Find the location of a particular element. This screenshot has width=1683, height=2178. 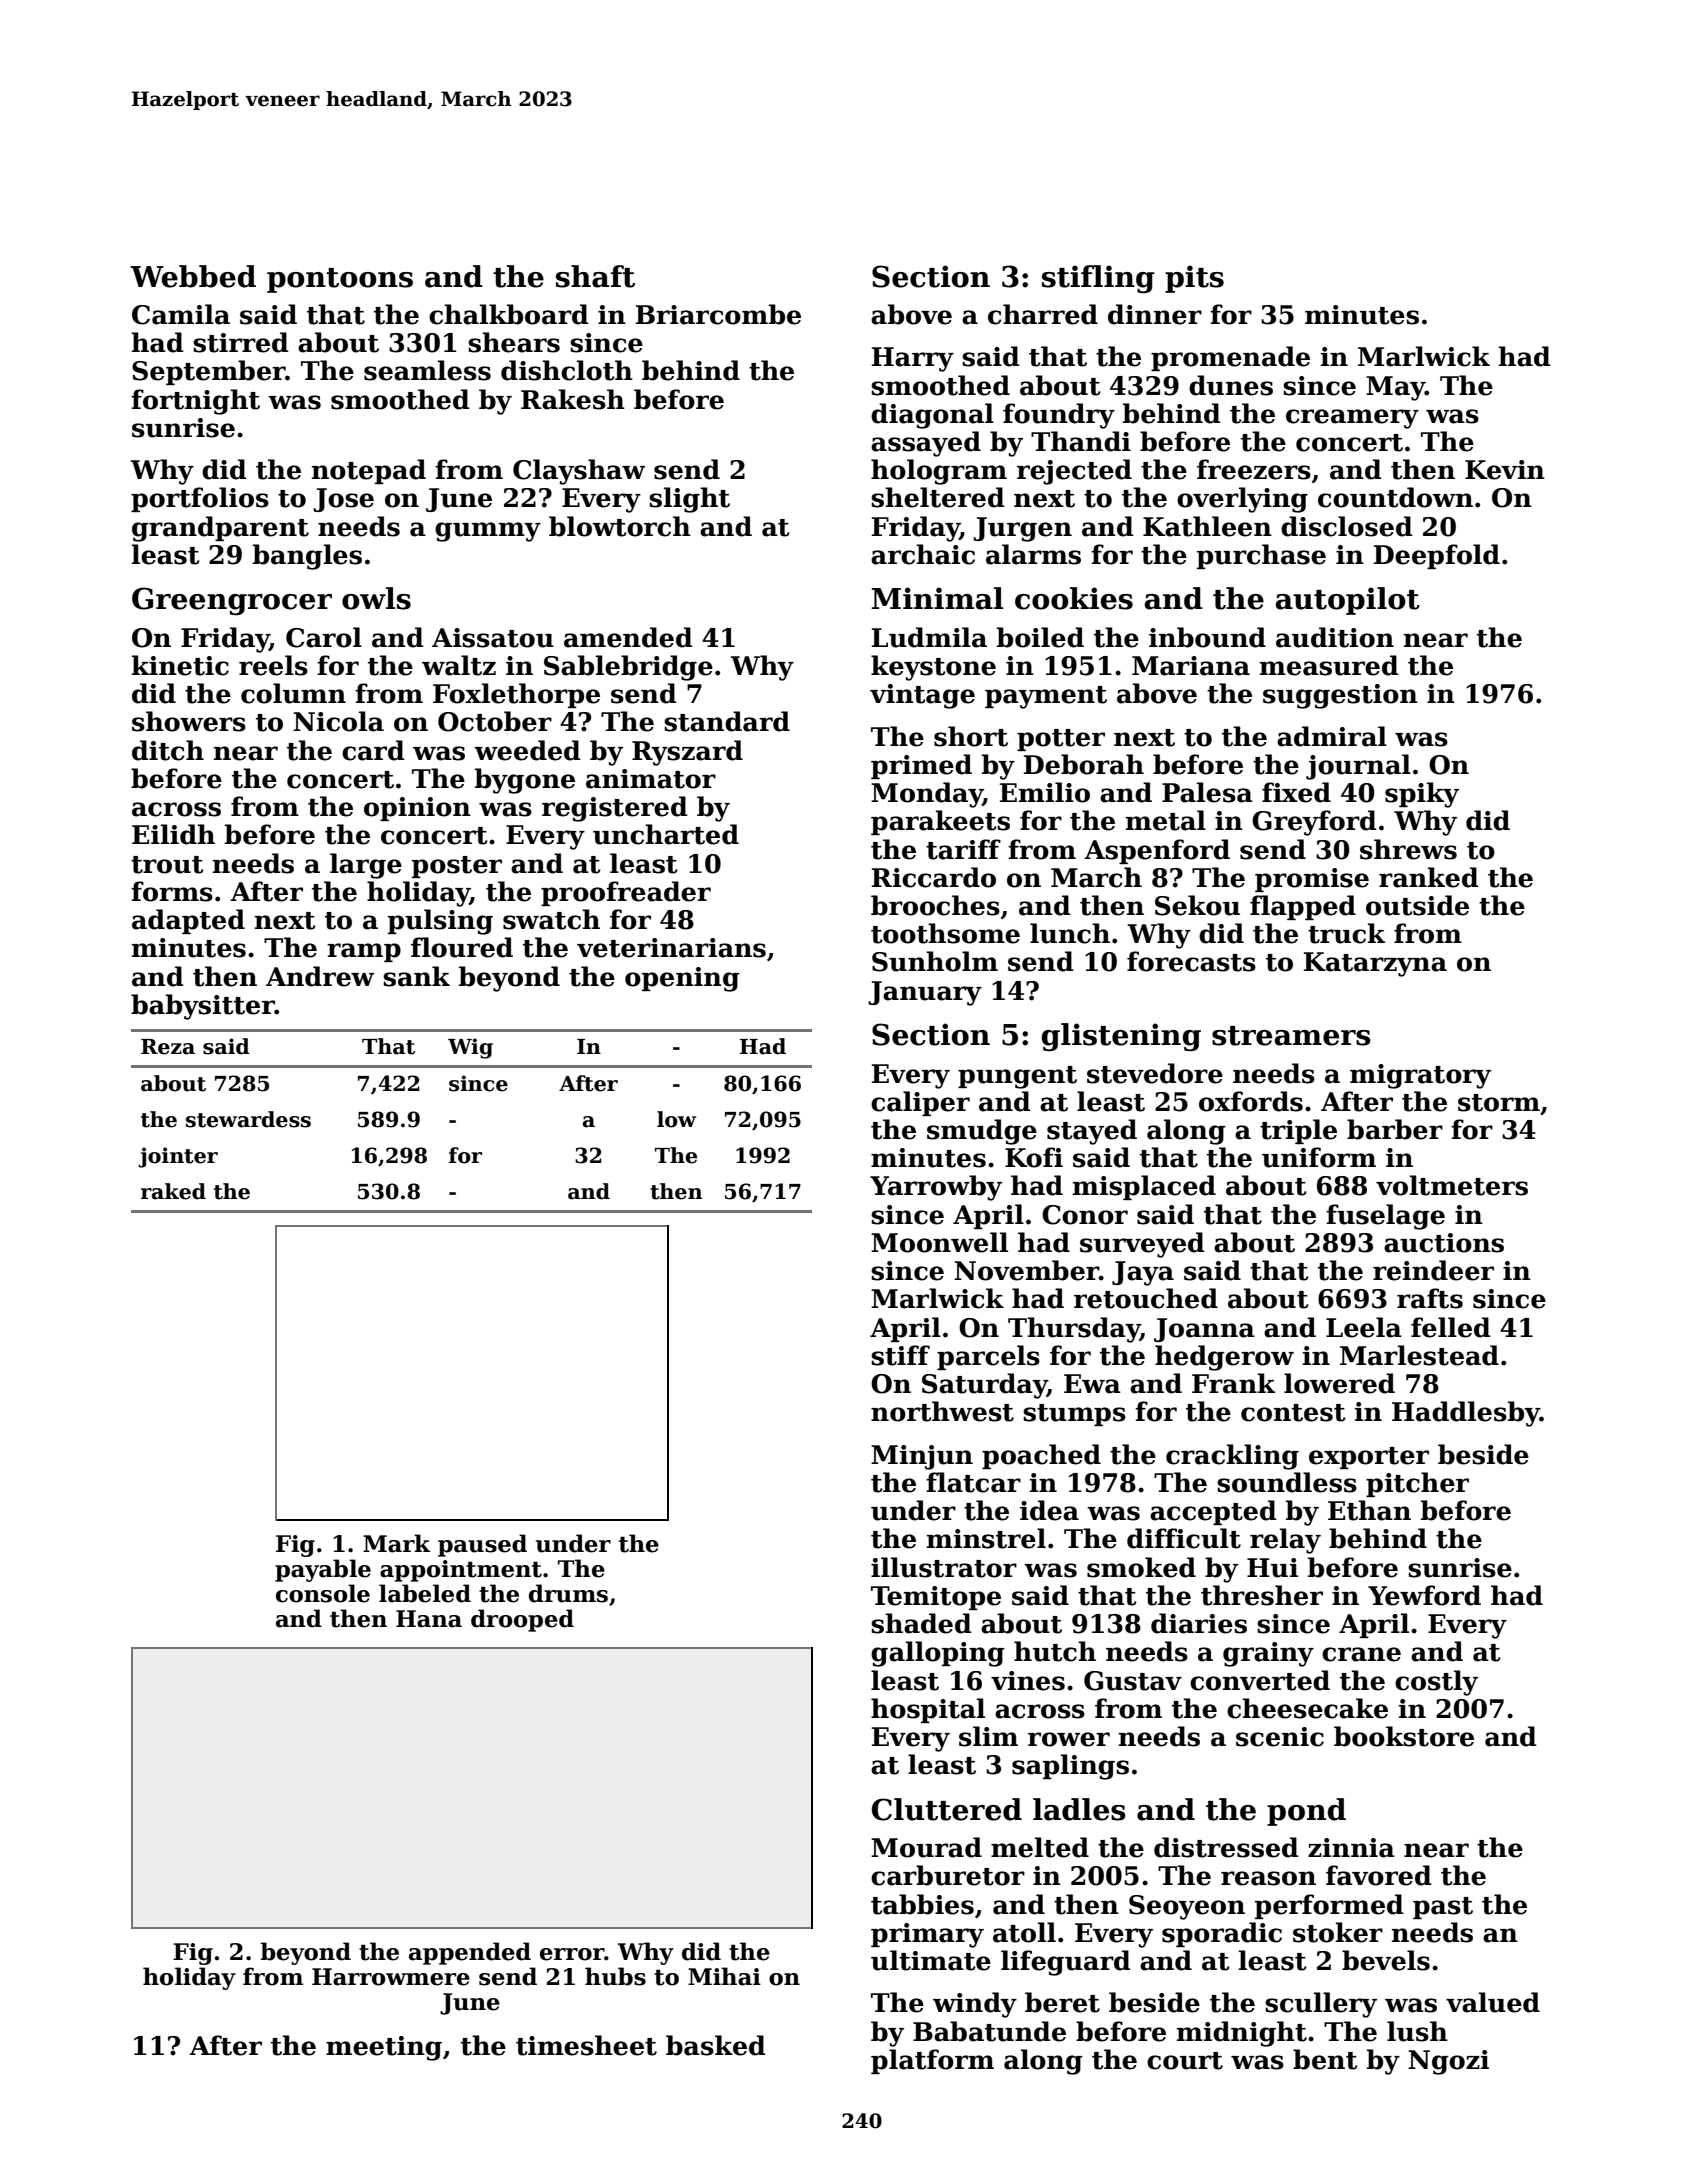

console is located at coordinates (323, 1593).
